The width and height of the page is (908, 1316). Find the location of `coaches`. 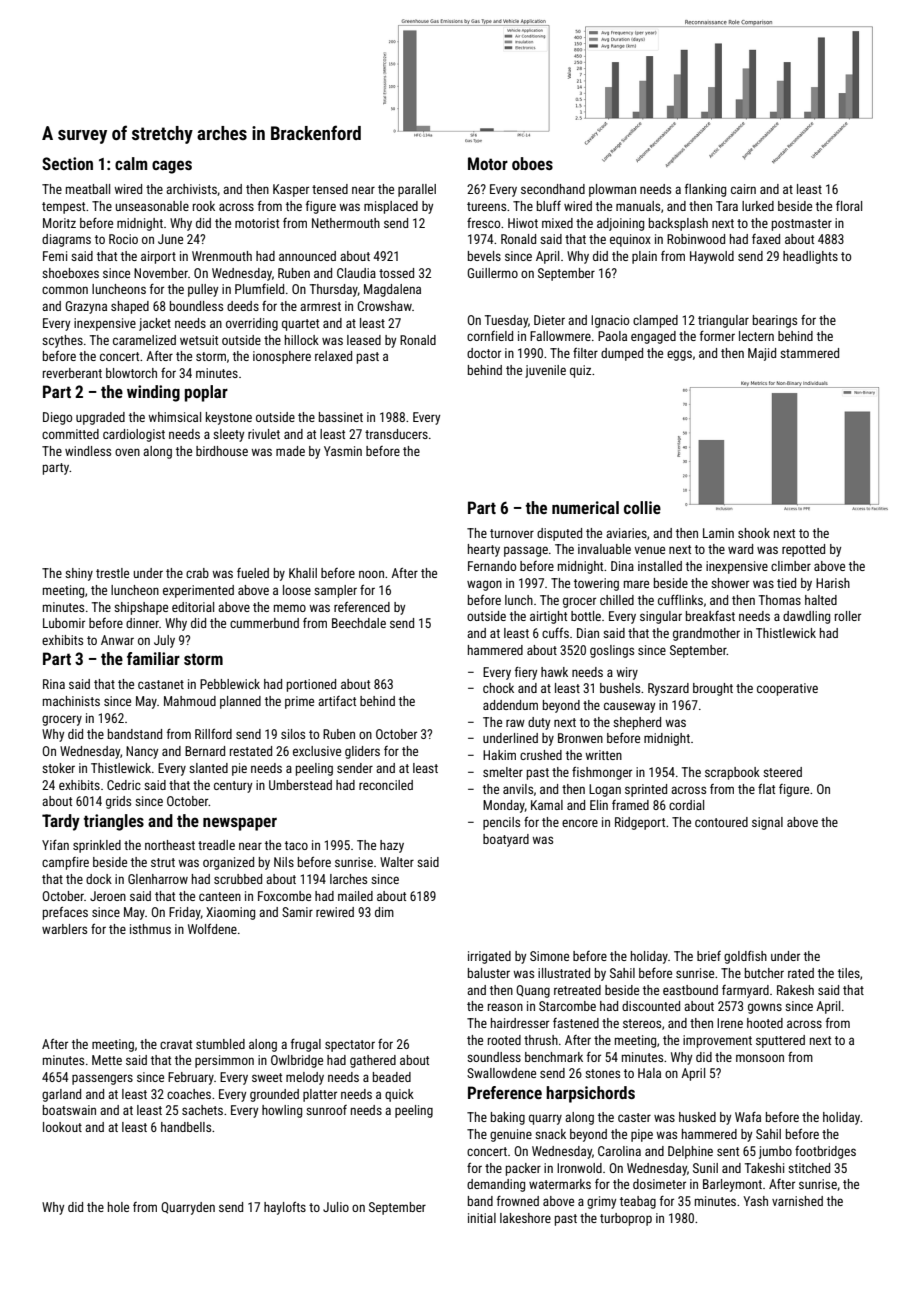

coaches is located at coordinates (189, 1094).
